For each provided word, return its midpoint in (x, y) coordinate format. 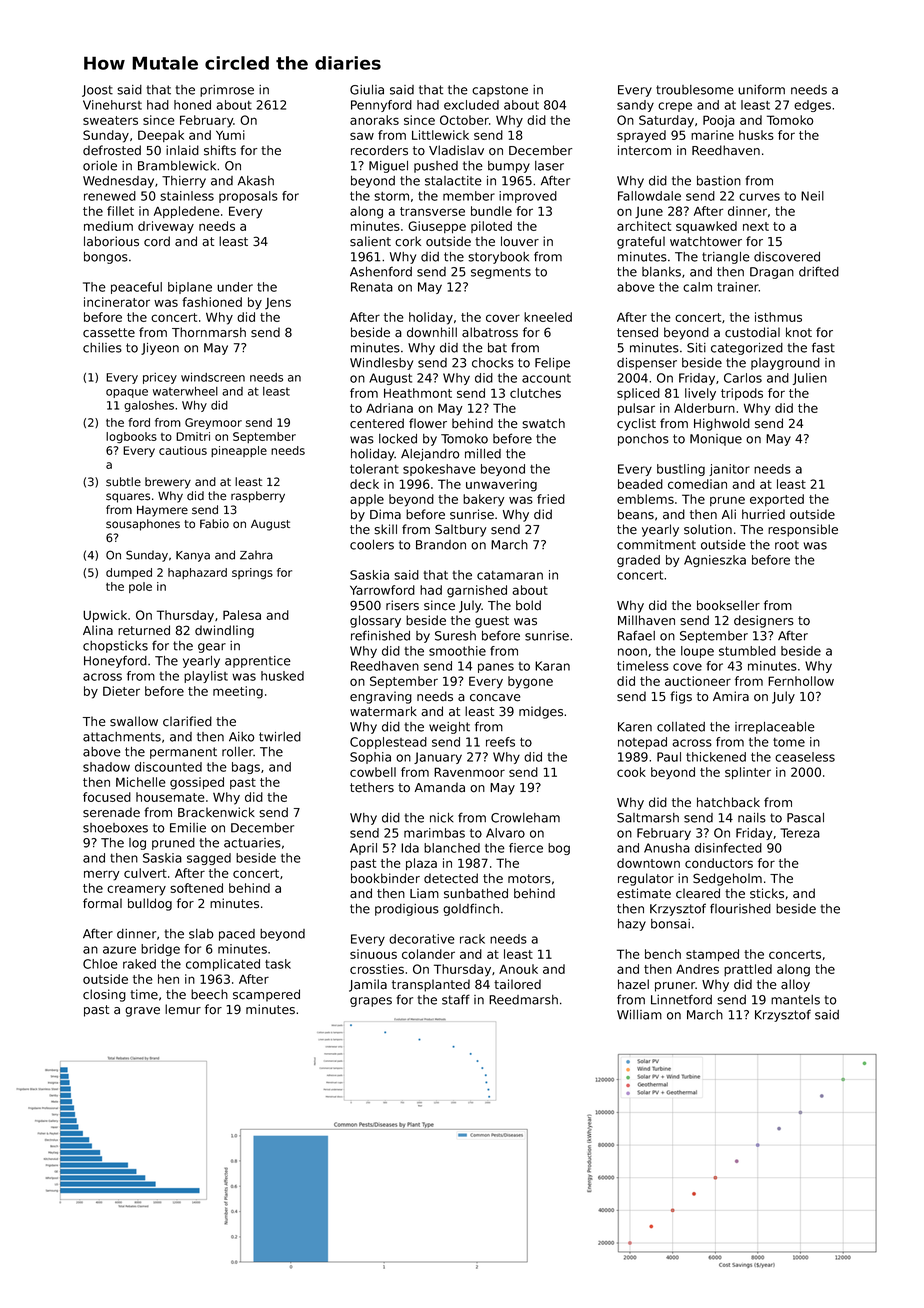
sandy (635, 106)
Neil (812, 196)
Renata (372, 287)
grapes (371, 1002)
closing (104, 995)
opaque (127, 393)
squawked (706, 227)
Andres (697, 969)
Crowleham (525, 818)
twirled (280, 737)
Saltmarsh (648, 818)
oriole (100, 166)
